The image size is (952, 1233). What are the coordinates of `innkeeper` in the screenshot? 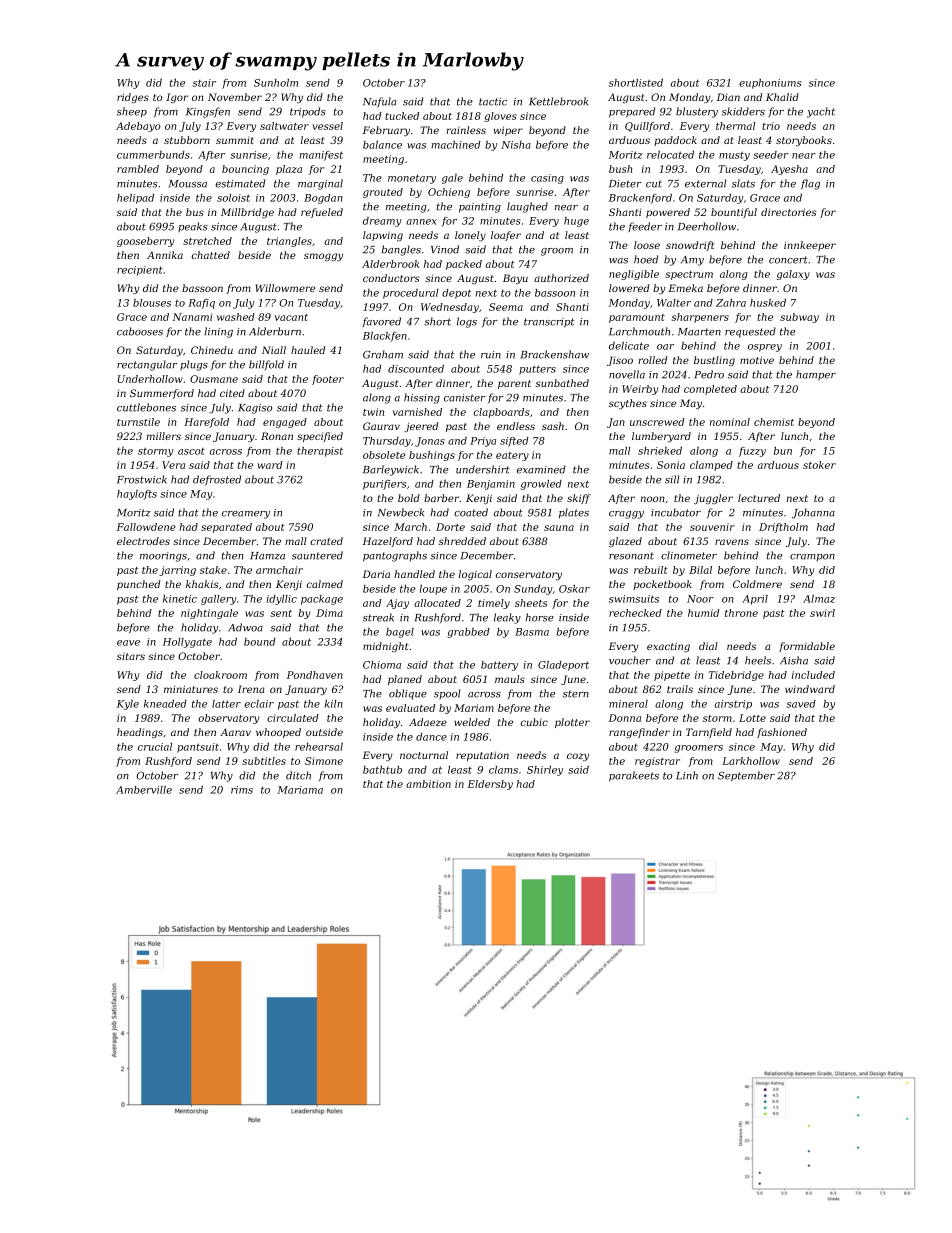 It's located at (810, 246).
